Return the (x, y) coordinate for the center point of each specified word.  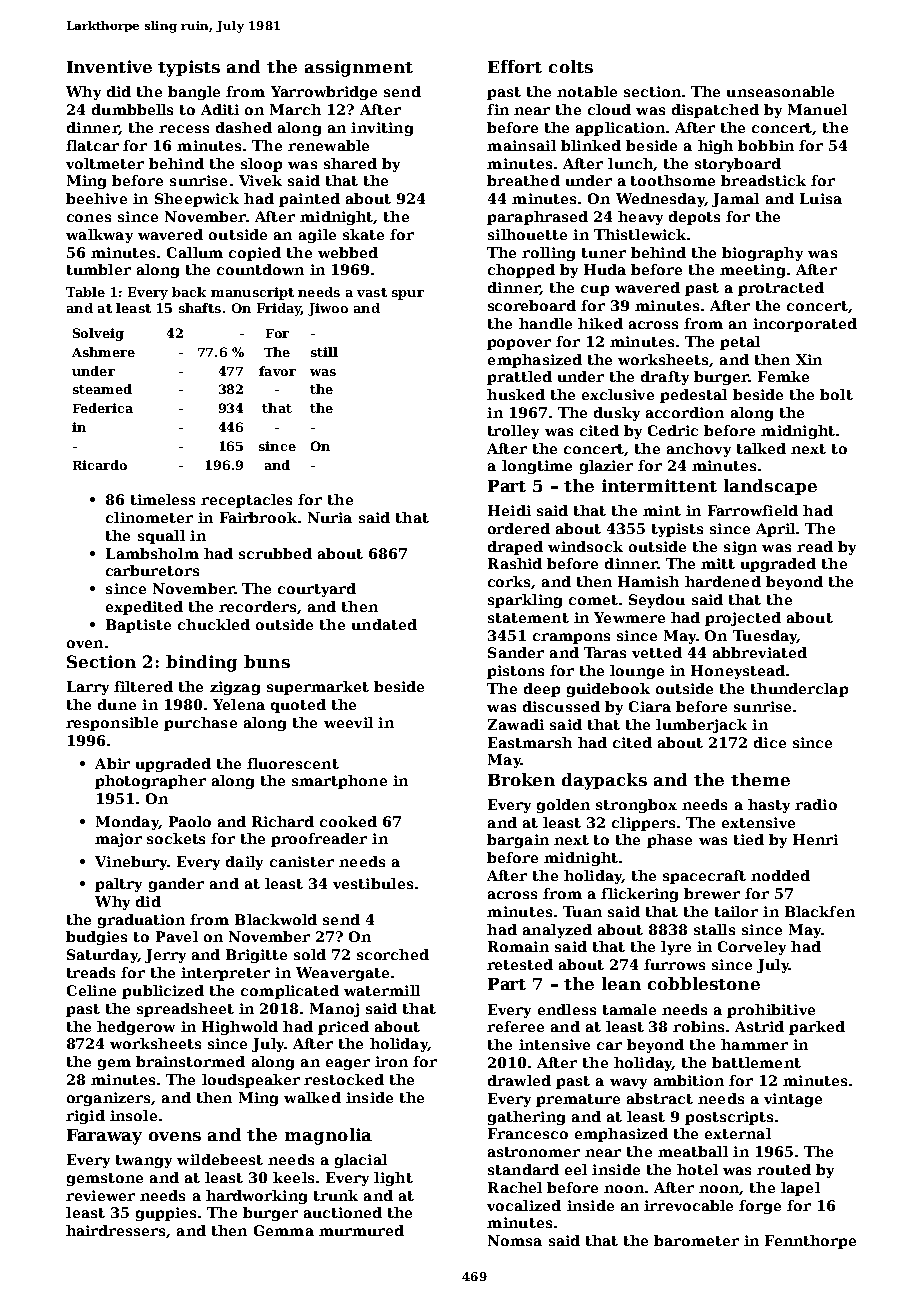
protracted (781, 289)
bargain (518, 841)
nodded (780, 875)
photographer (150, 782)
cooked (348, 821)
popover (519, 344)
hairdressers (115, 1230)
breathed (523, 180)
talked (761, 448)
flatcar (92, 145)
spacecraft (704, 877)
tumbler (99, 269)
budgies (96, 938)
